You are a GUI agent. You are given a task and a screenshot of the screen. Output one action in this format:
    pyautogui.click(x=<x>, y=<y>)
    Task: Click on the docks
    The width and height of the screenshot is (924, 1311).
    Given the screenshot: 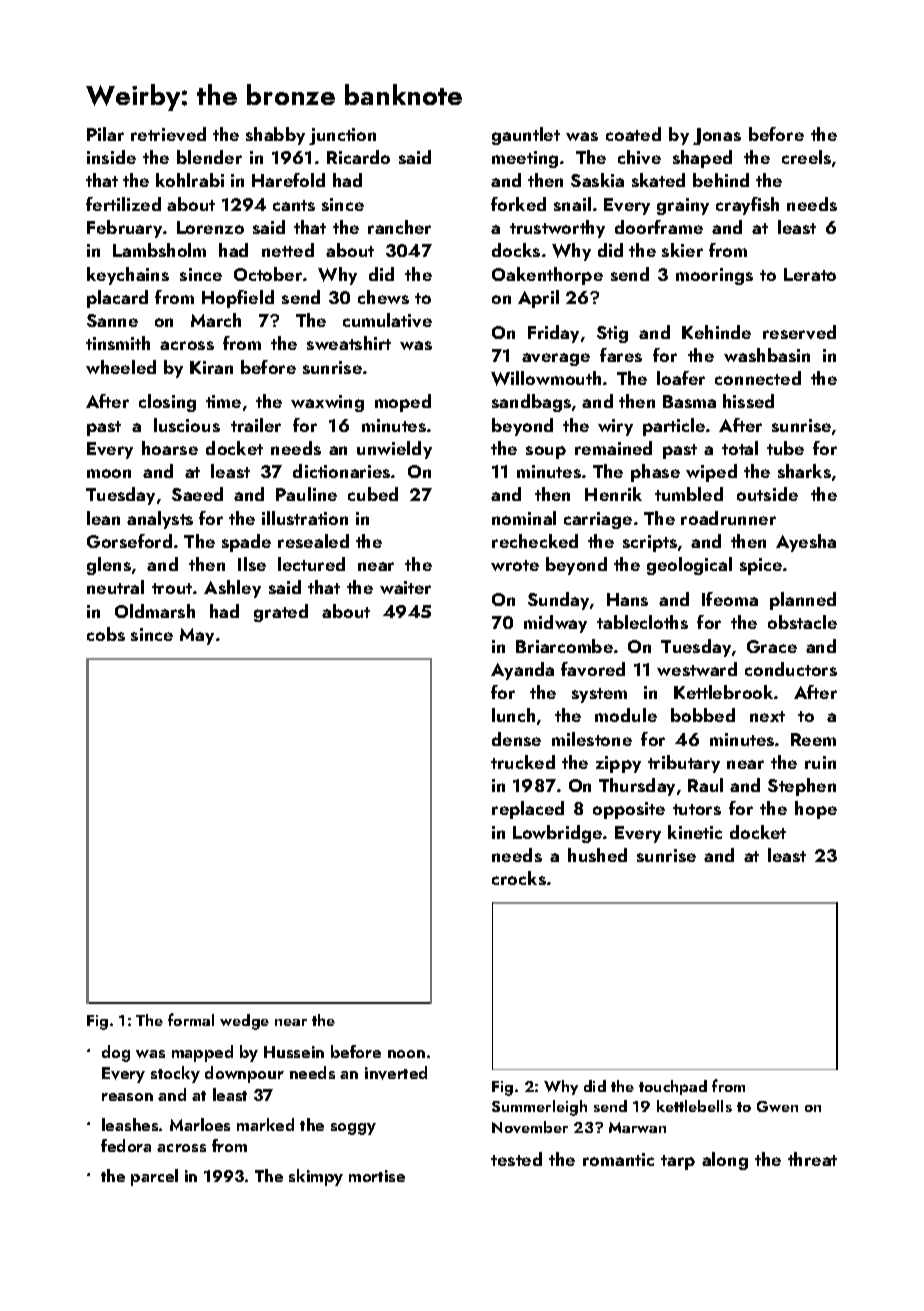 What is the action you would take?
    pyautogui.click(x=516, y=250)
